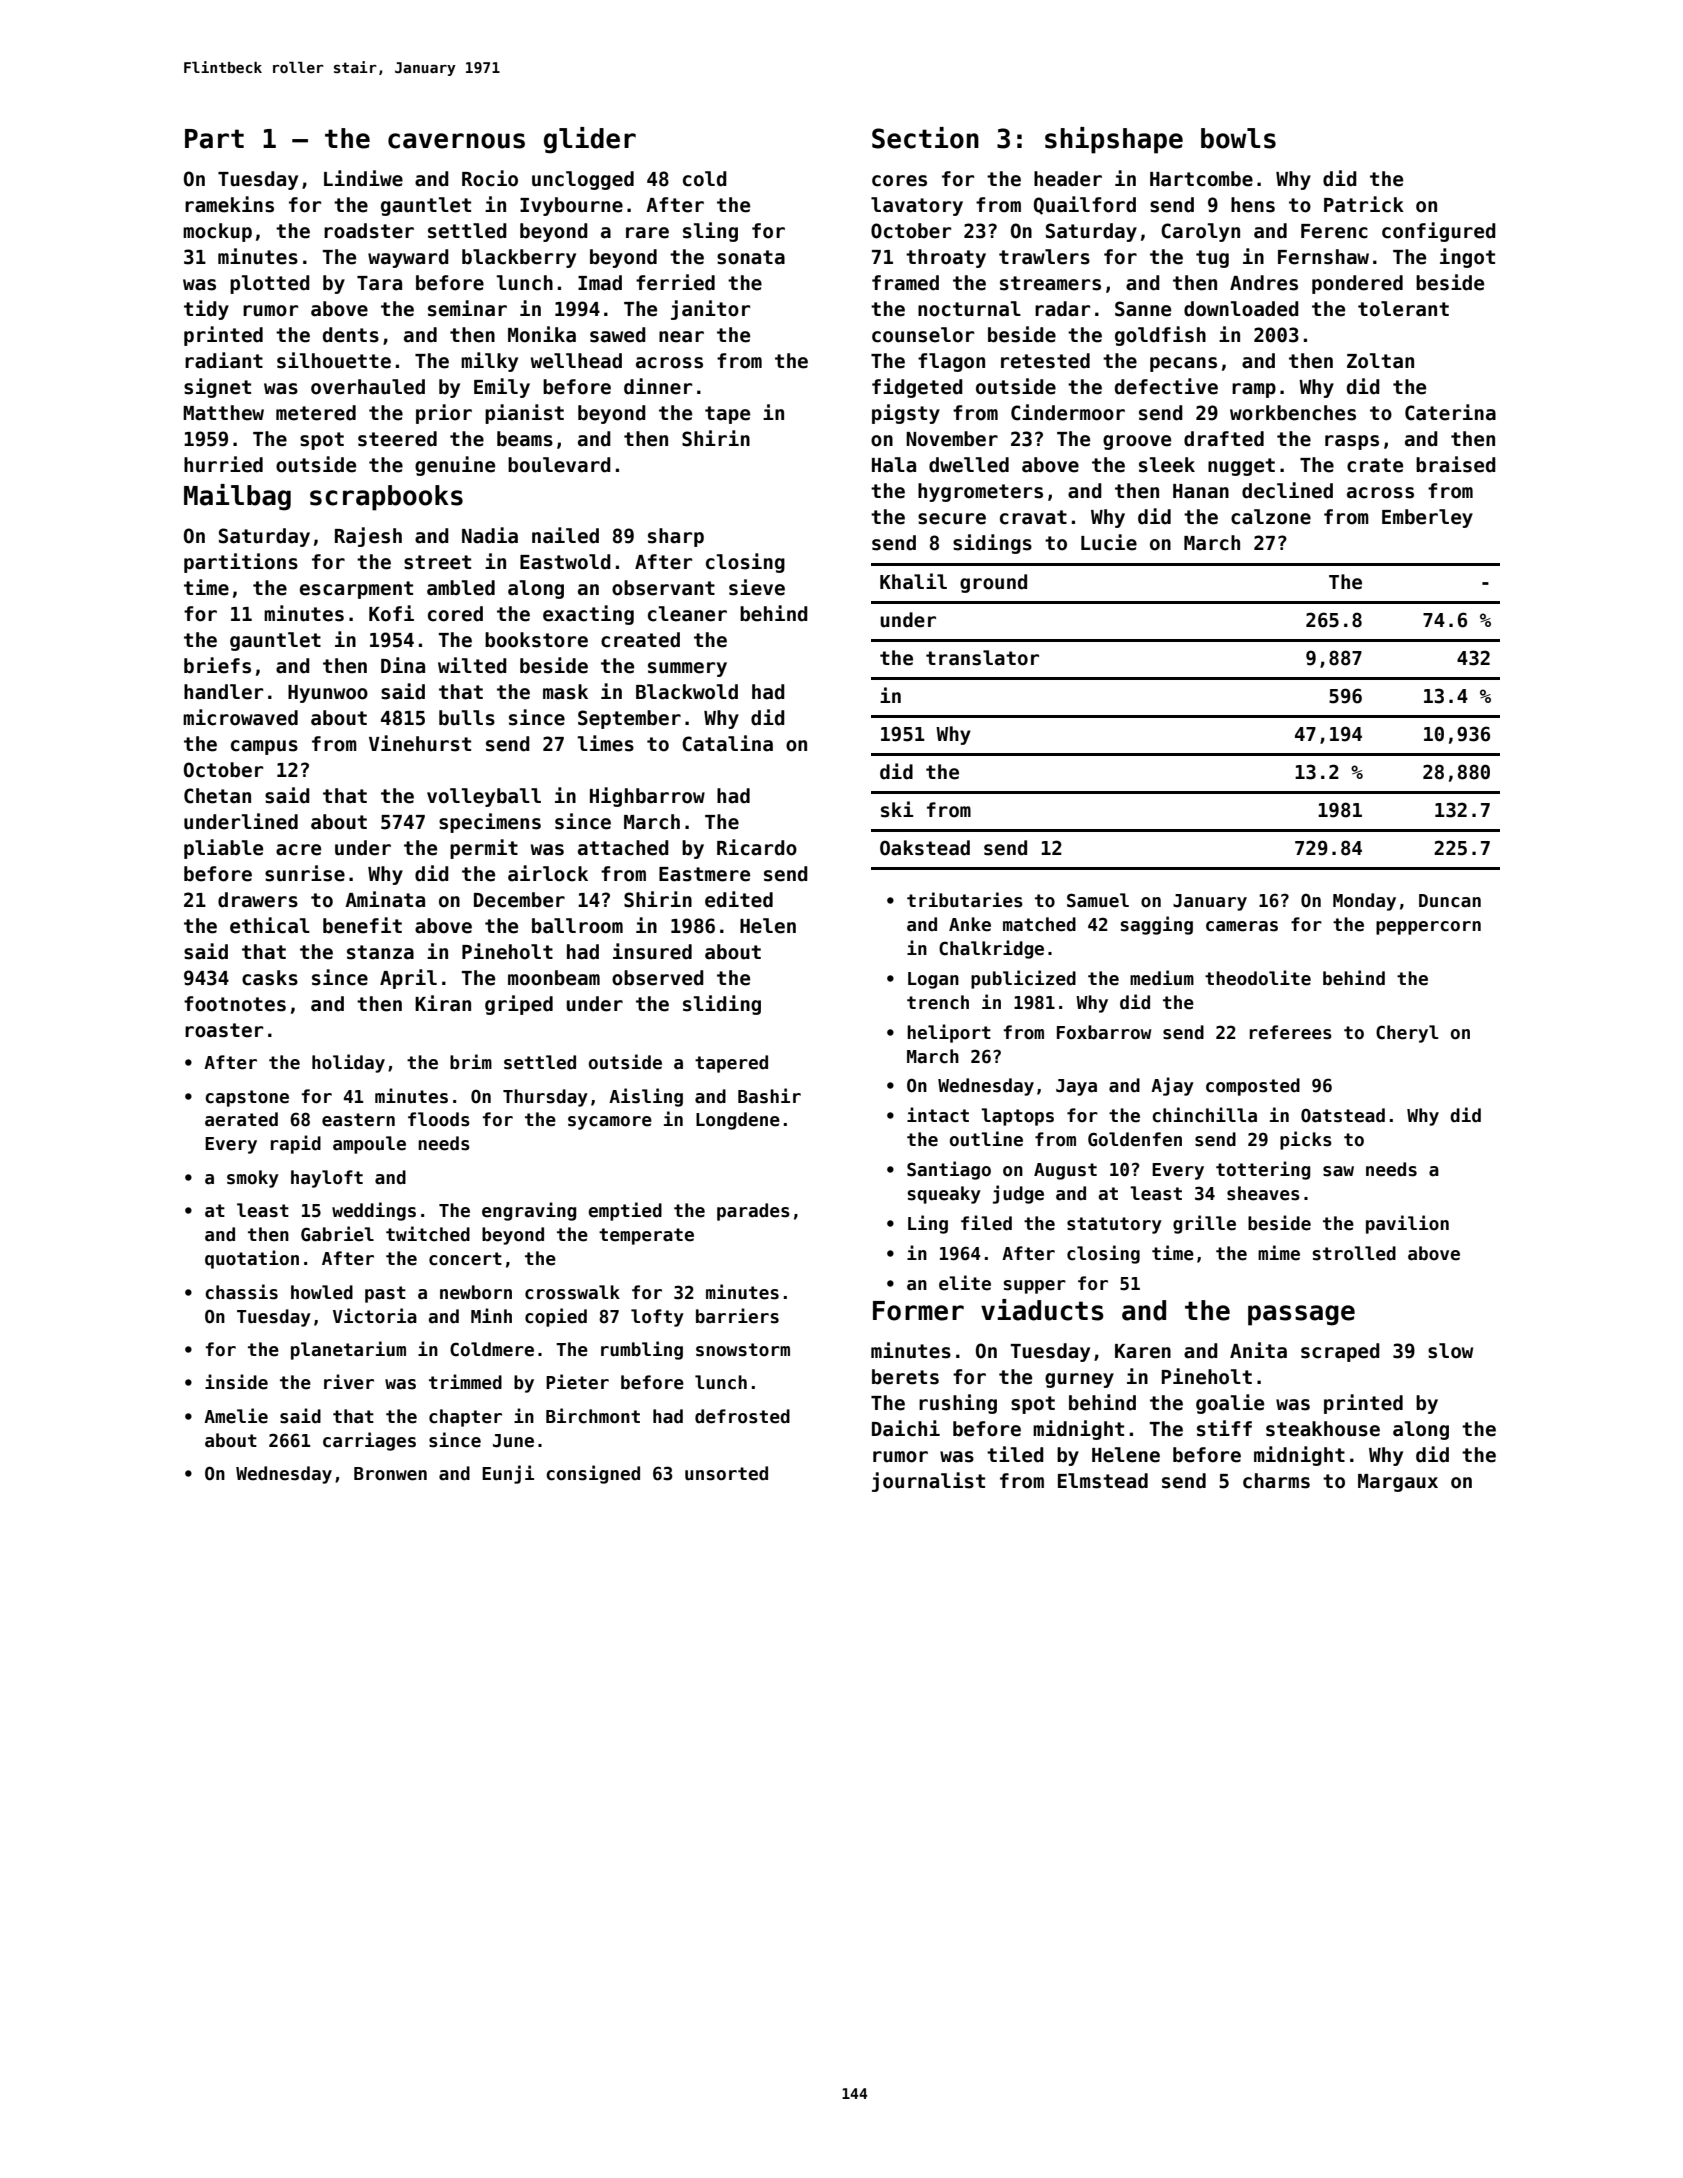 This page has width=1683, height=2178. I want to click on calzone, so click(1271, 517).
